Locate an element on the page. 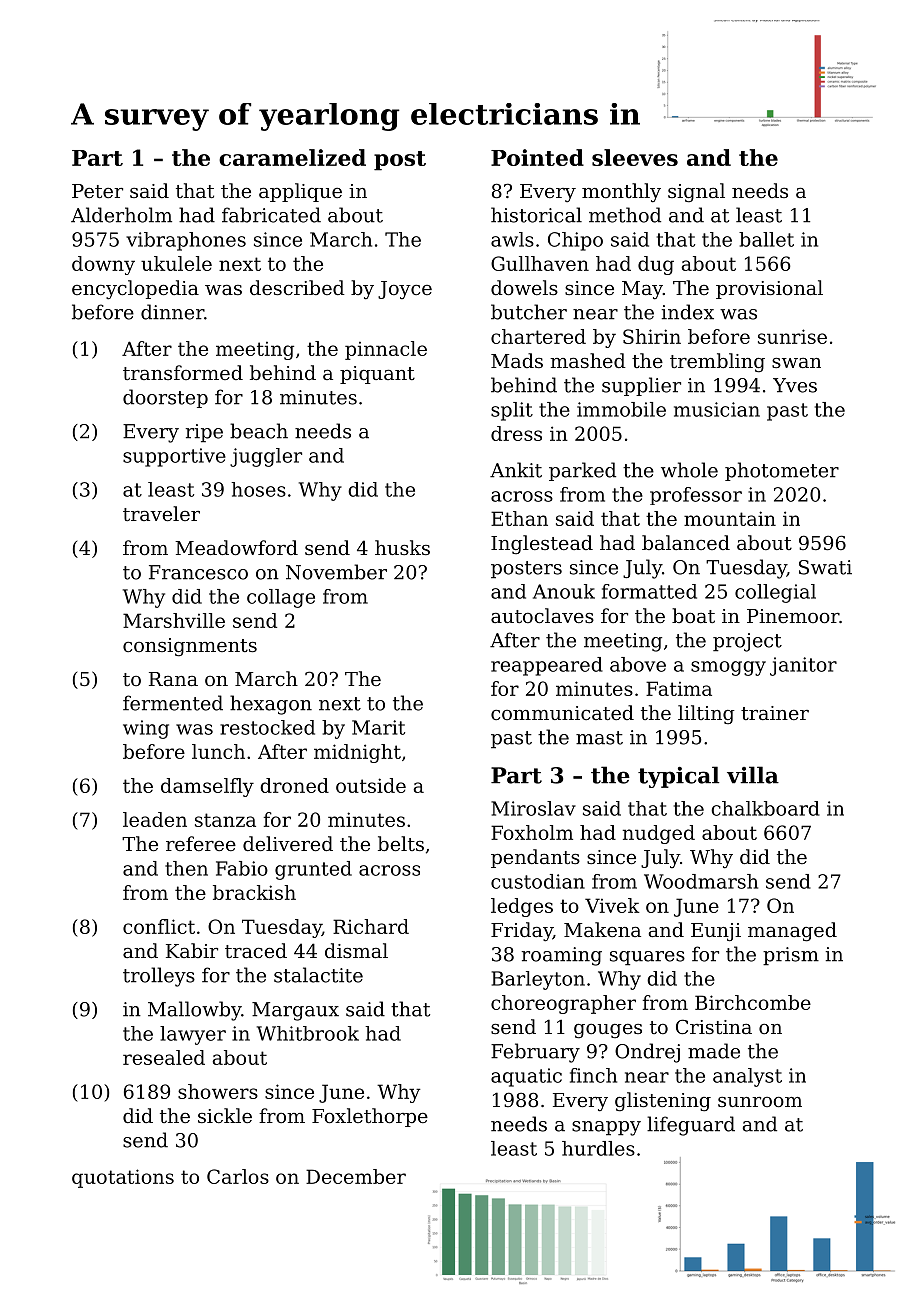  historical is located at coordinates (536, 215).
